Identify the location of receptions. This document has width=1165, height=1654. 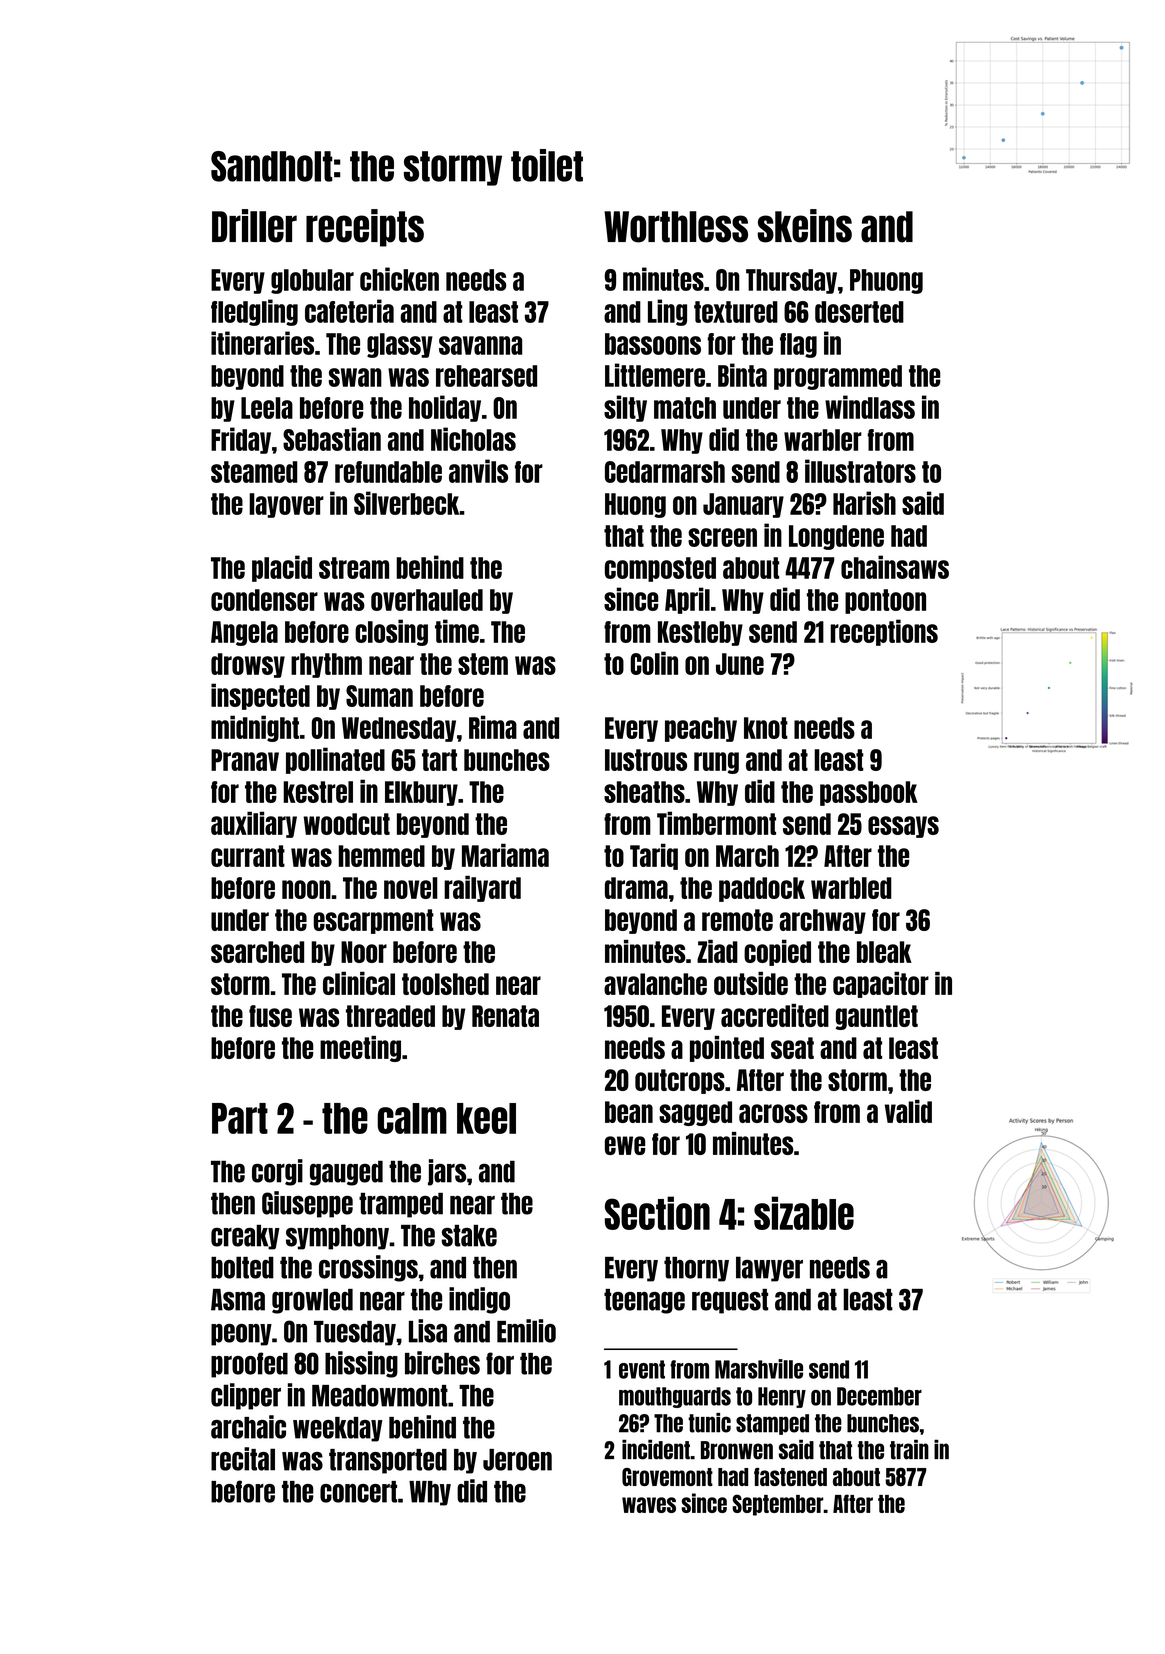
(884, 632).
